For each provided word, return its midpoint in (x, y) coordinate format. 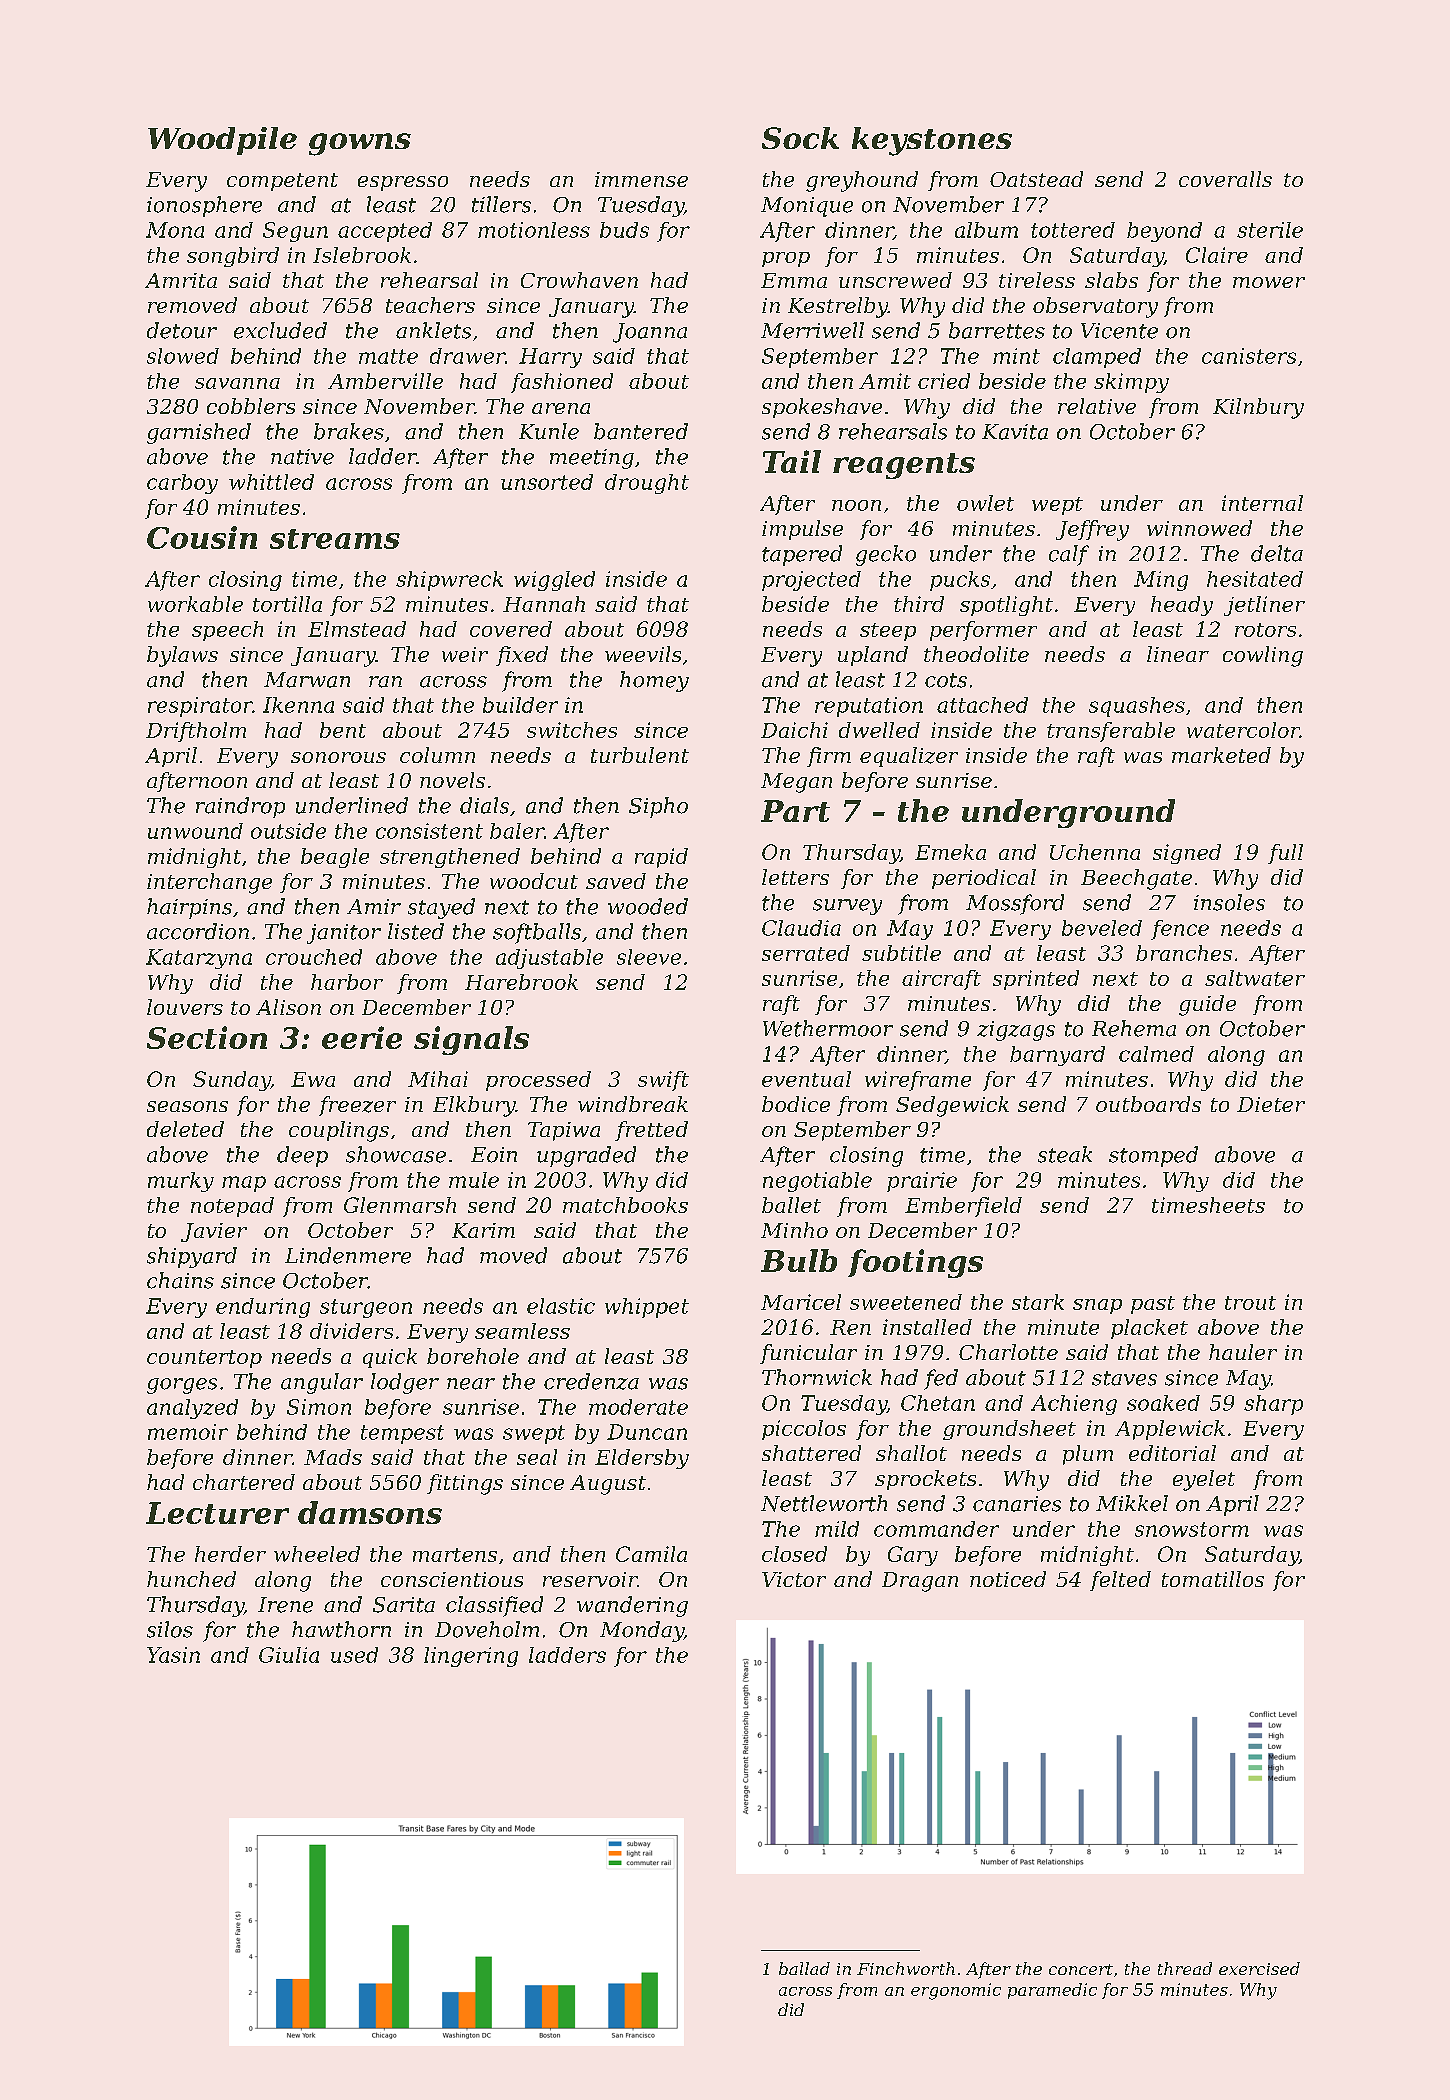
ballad (804, 1968)
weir (465, 654)
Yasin (173, 1655)
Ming (1161, 581)
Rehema (1134, 1028)
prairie (922, 1182)
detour (182, 330)
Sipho (658, 807)
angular (322, 1383)
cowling (1263, 656)
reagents (904, 466)
